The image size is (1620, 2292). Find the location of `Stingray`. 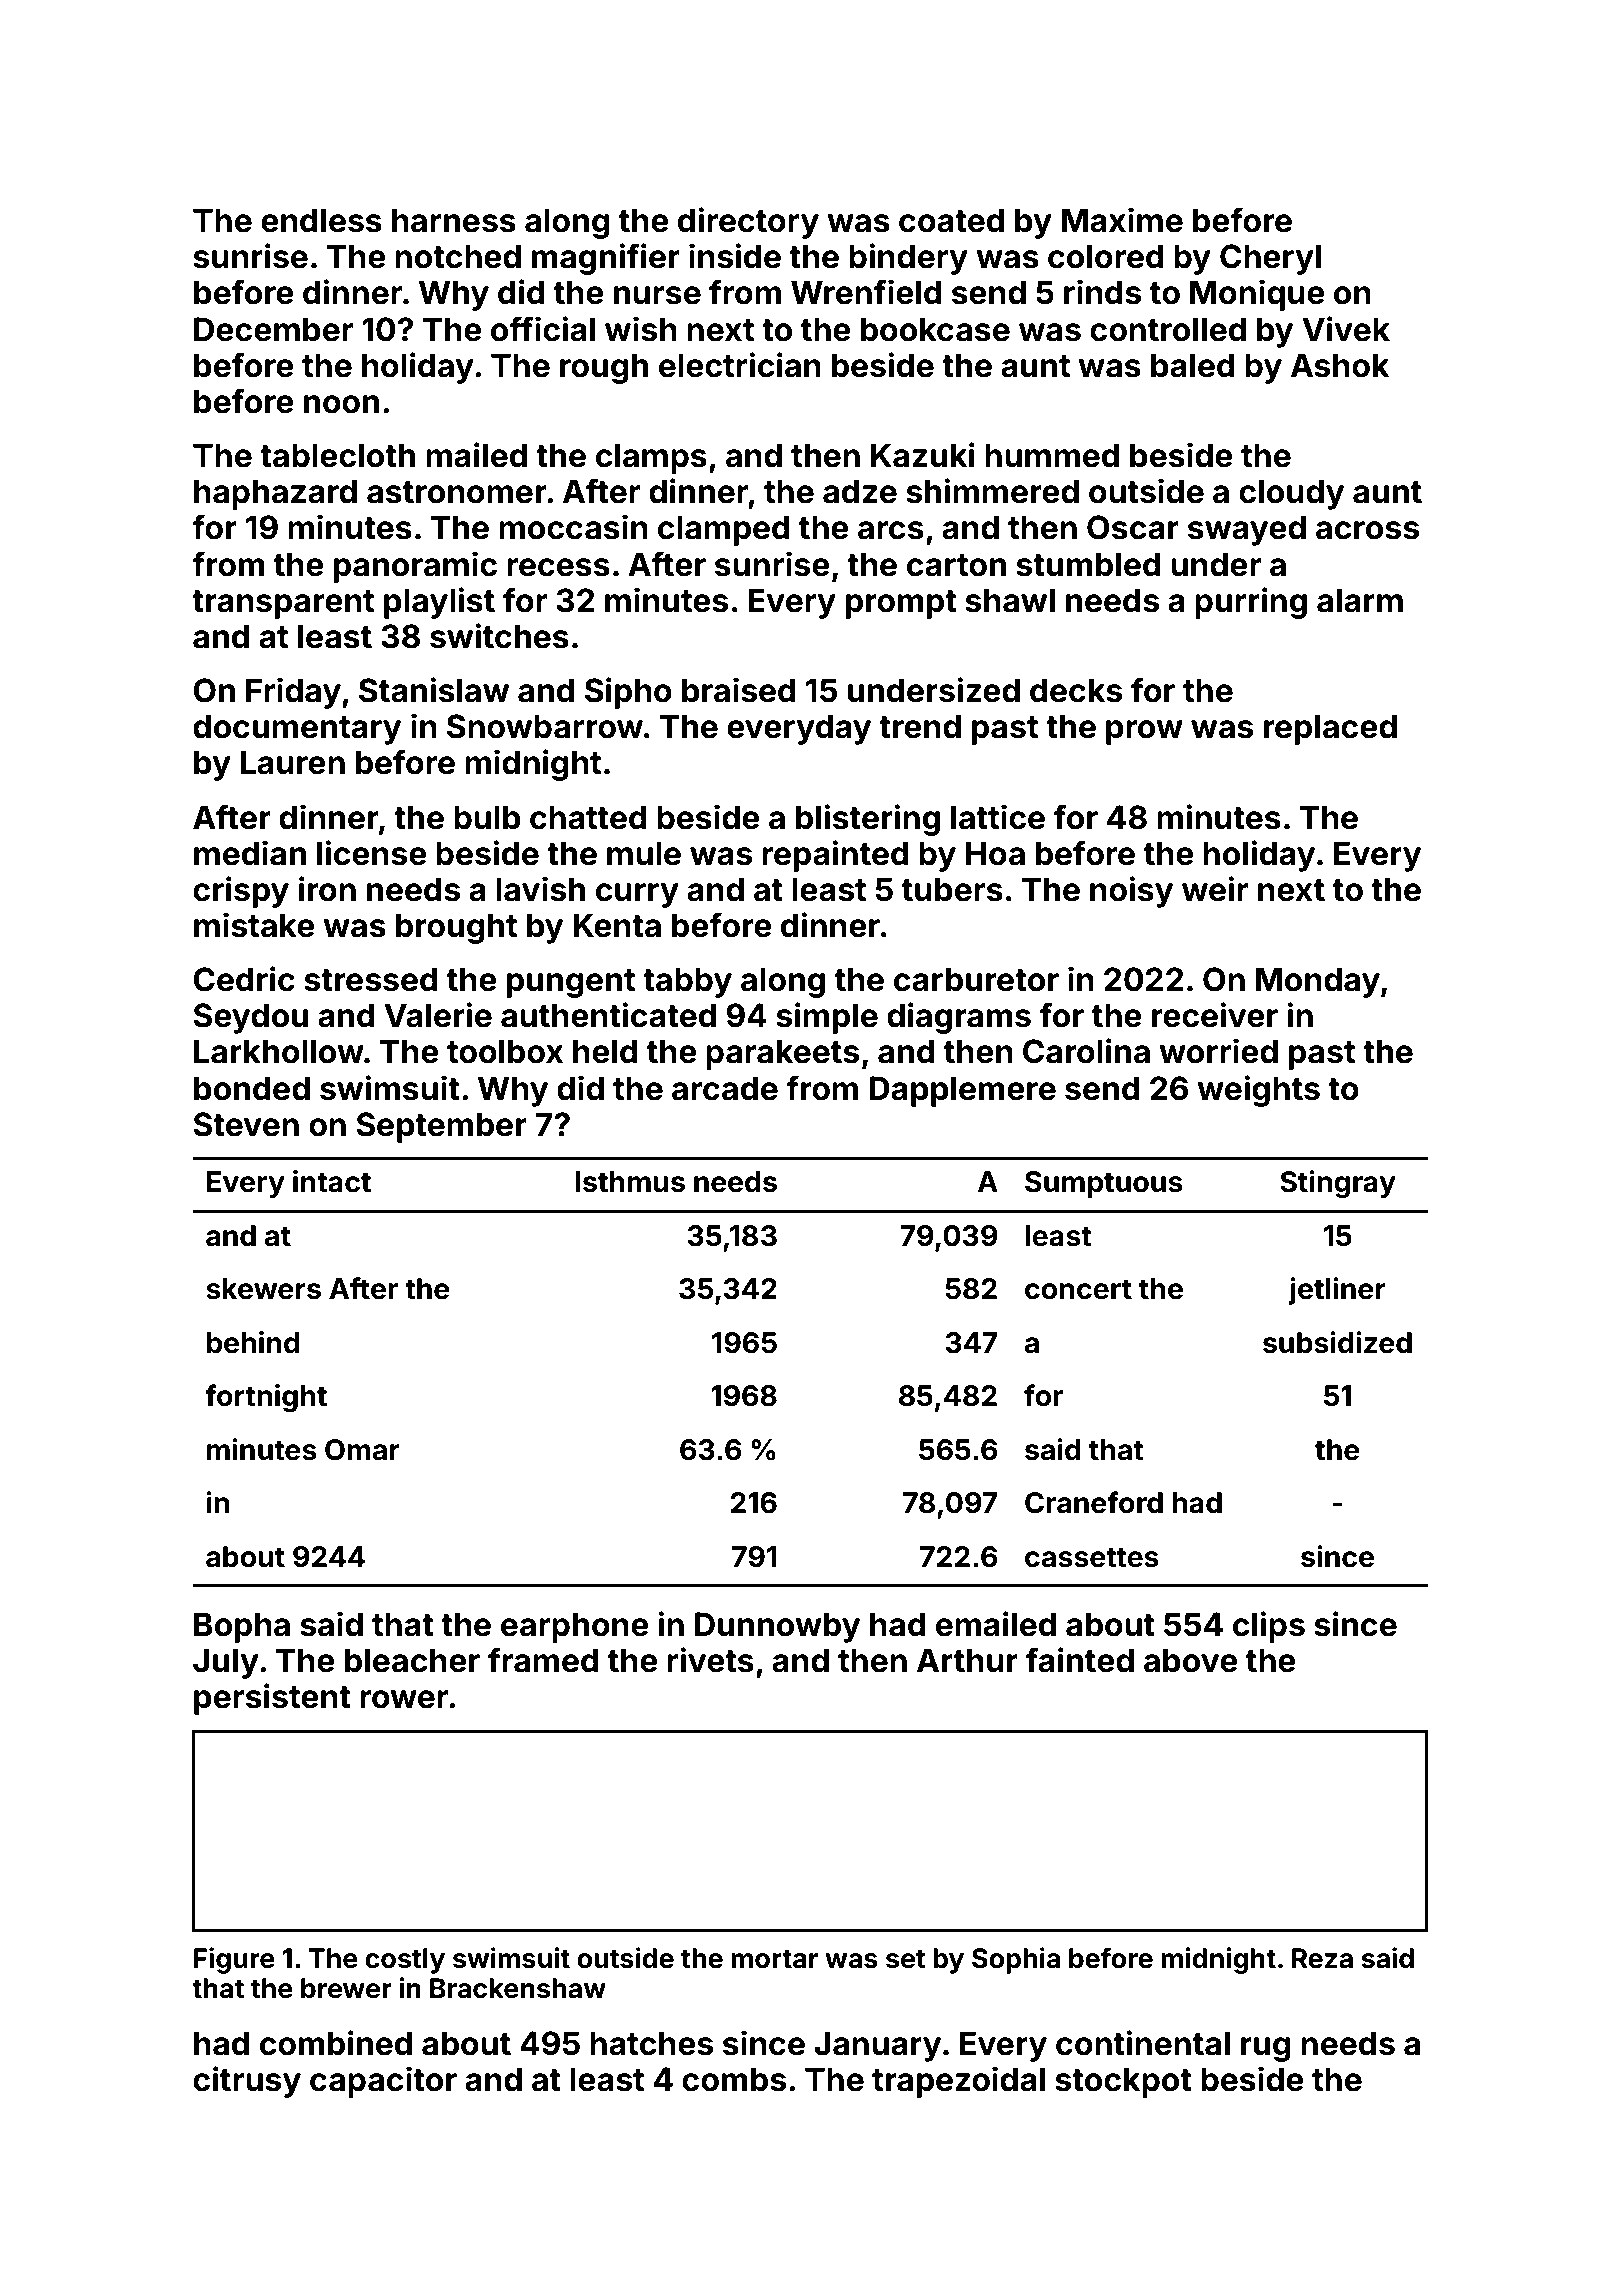

Stingray is located at coordinates (1338, 1184).
